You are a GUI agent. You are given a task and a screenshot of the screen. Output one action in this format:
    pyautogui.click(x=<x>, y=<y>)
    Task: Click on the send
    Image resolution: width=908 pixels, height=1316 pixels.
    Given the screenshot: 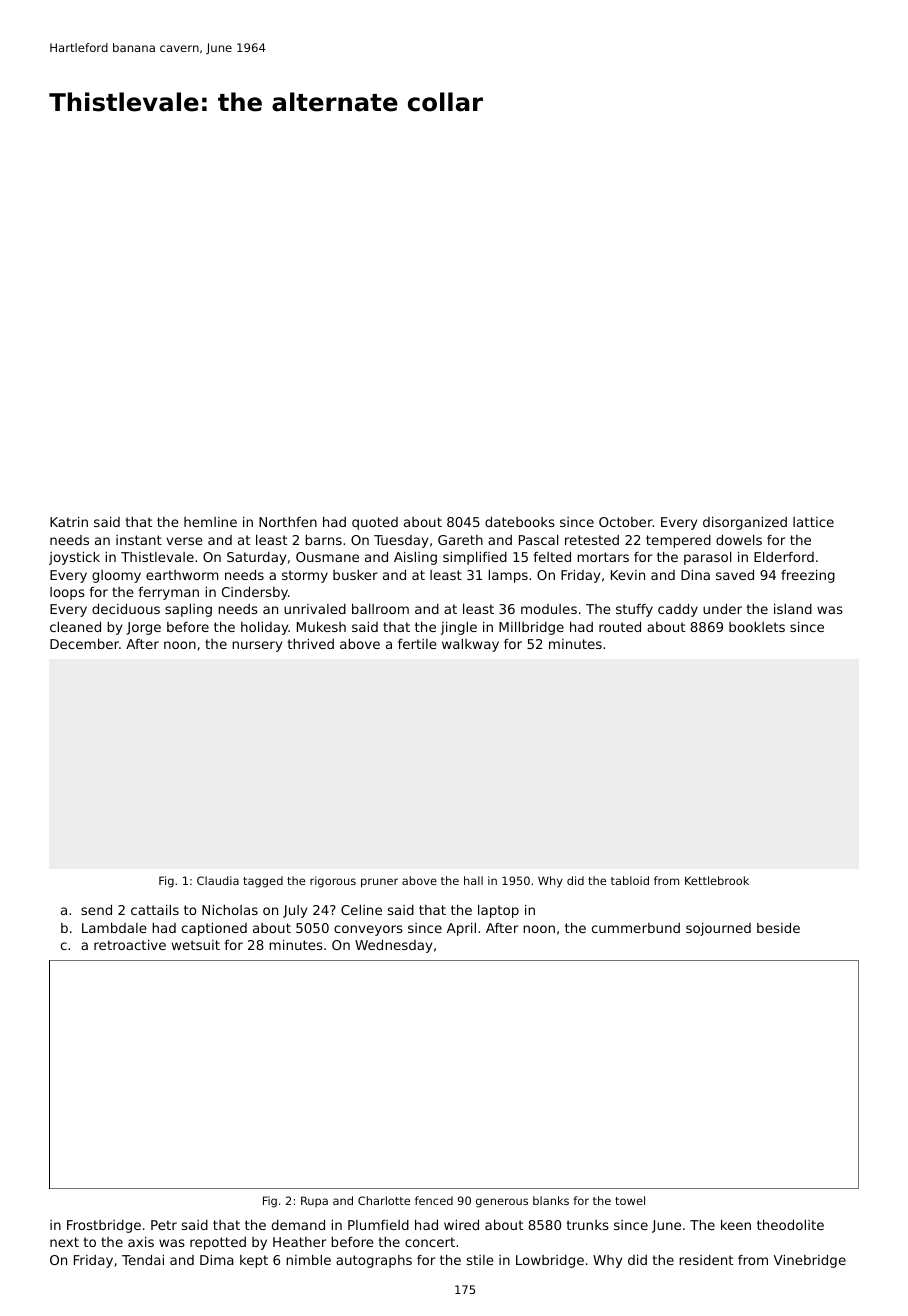 What is the action you would take?
    pyautogui.click(x=96, y=909)
